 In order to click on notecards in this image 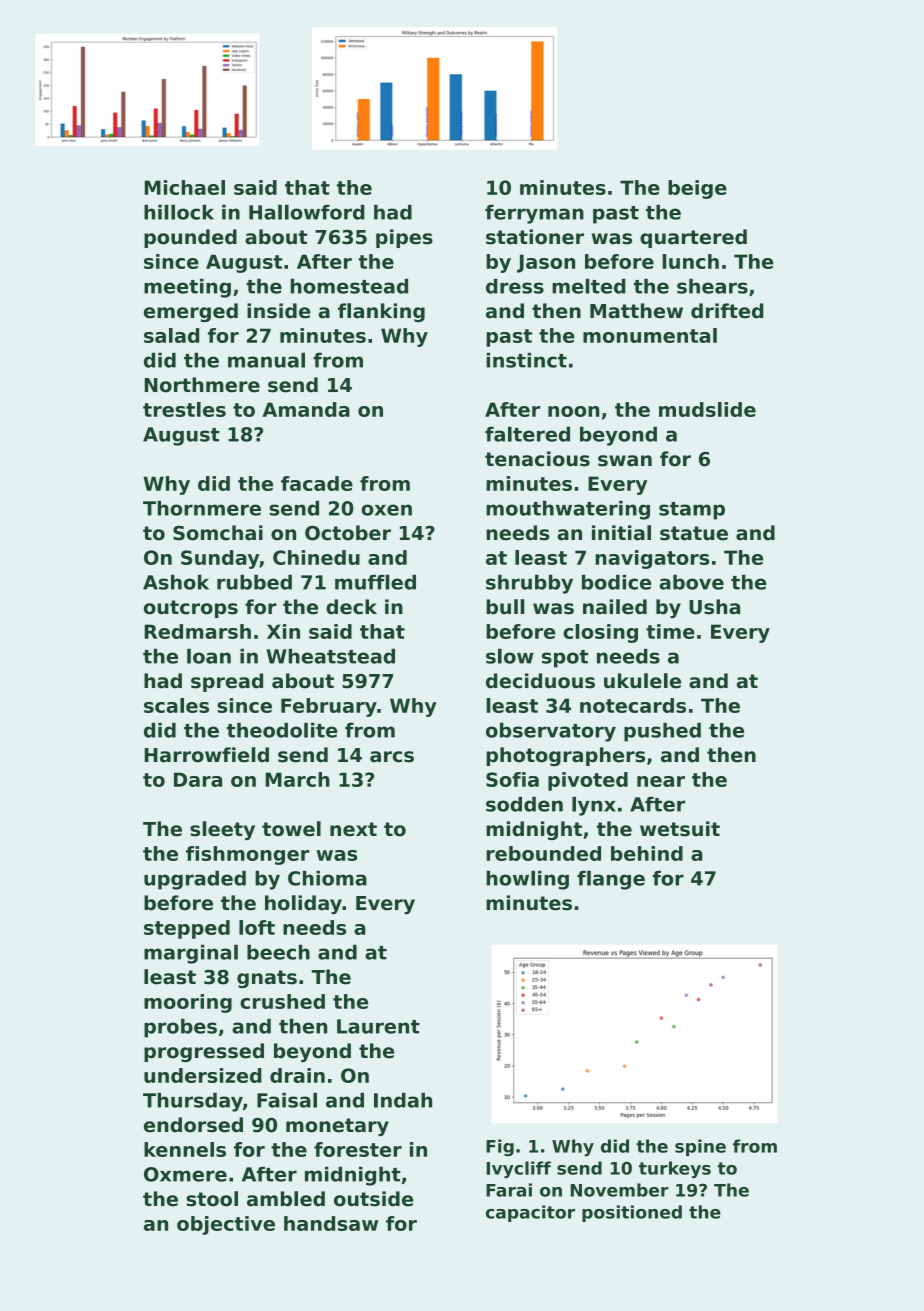, I will do `click(633, 705)`.
